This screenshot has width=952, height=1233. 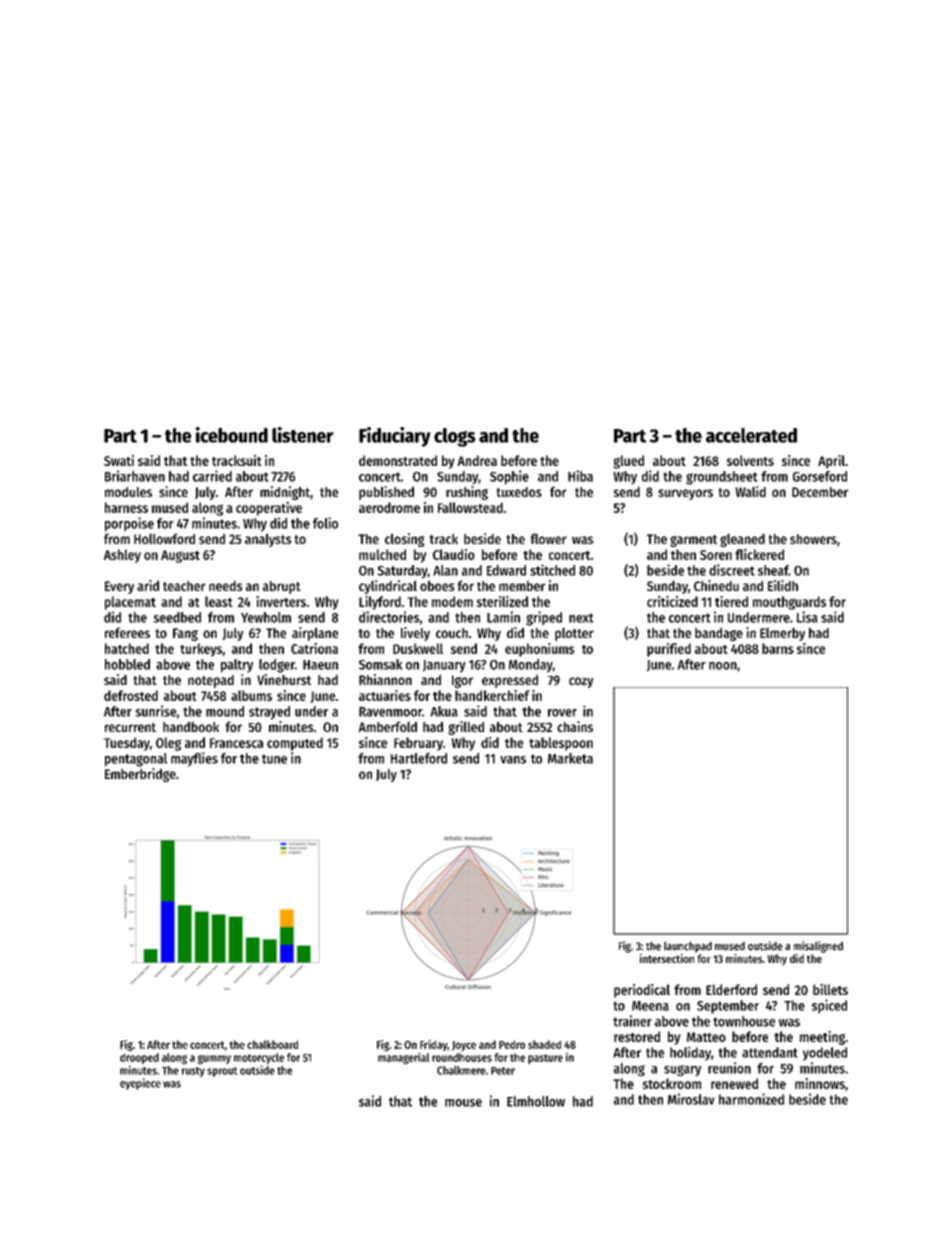 I want to click on misaligned, so click(x=818, y=947).
